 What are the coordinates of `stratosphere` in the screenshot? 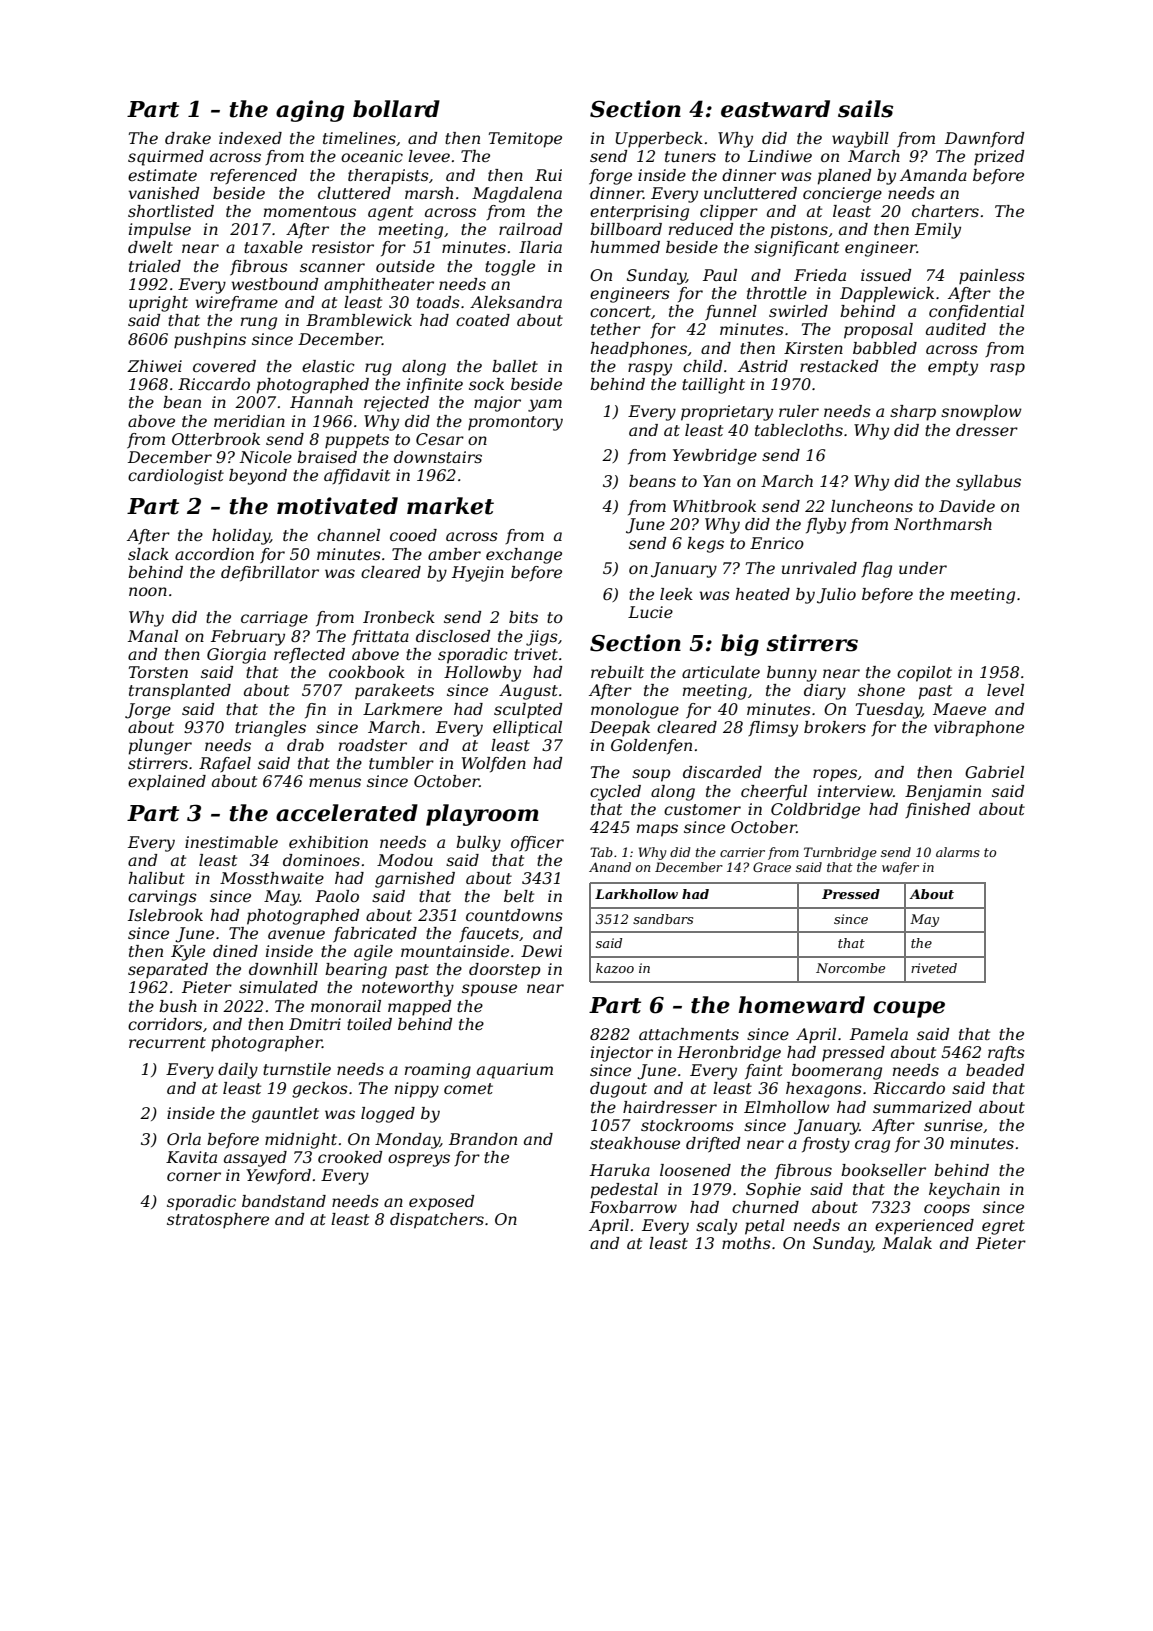 It's located at (218, 1221).
